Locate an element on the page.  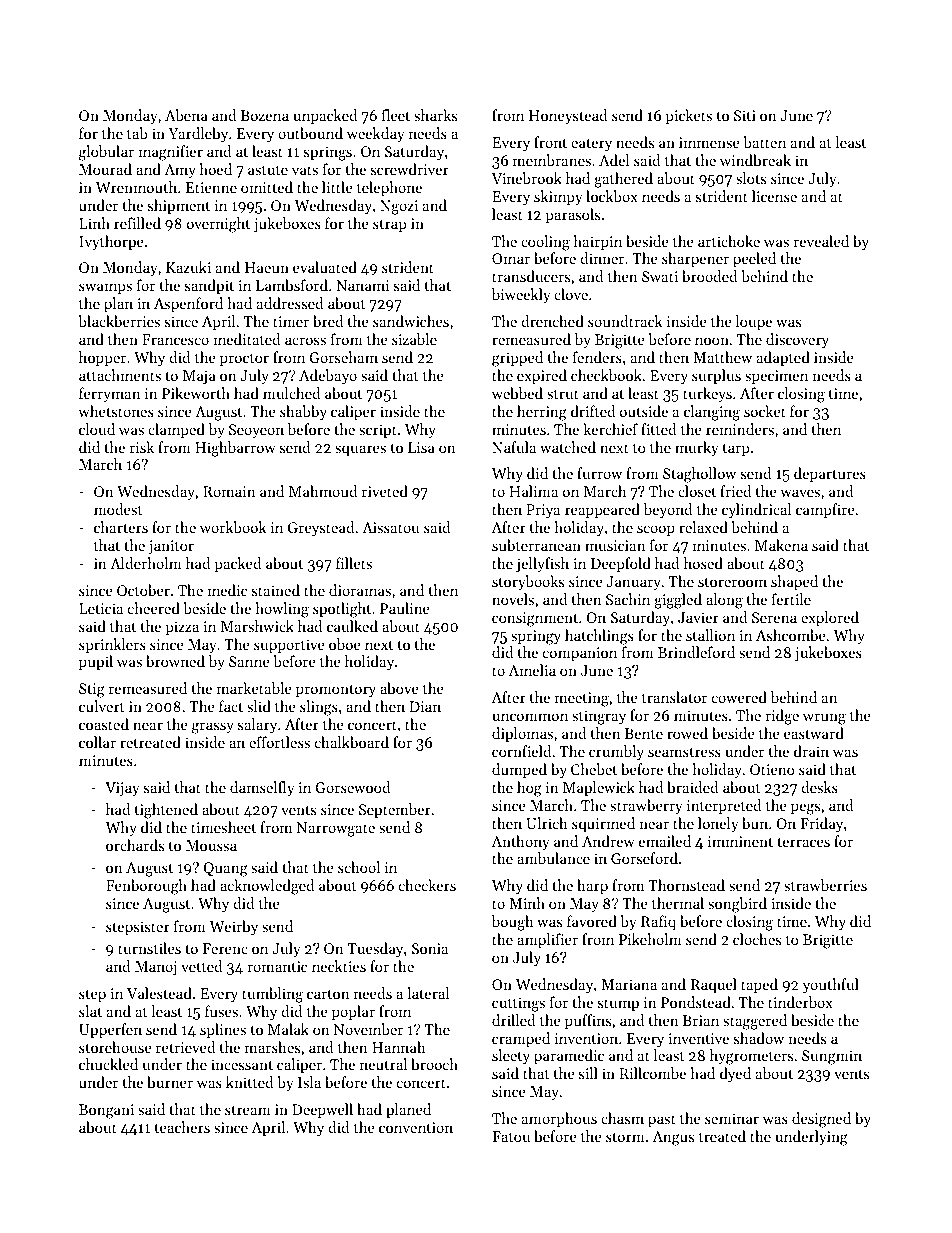
wrung is located at coordinates (824, 719).
